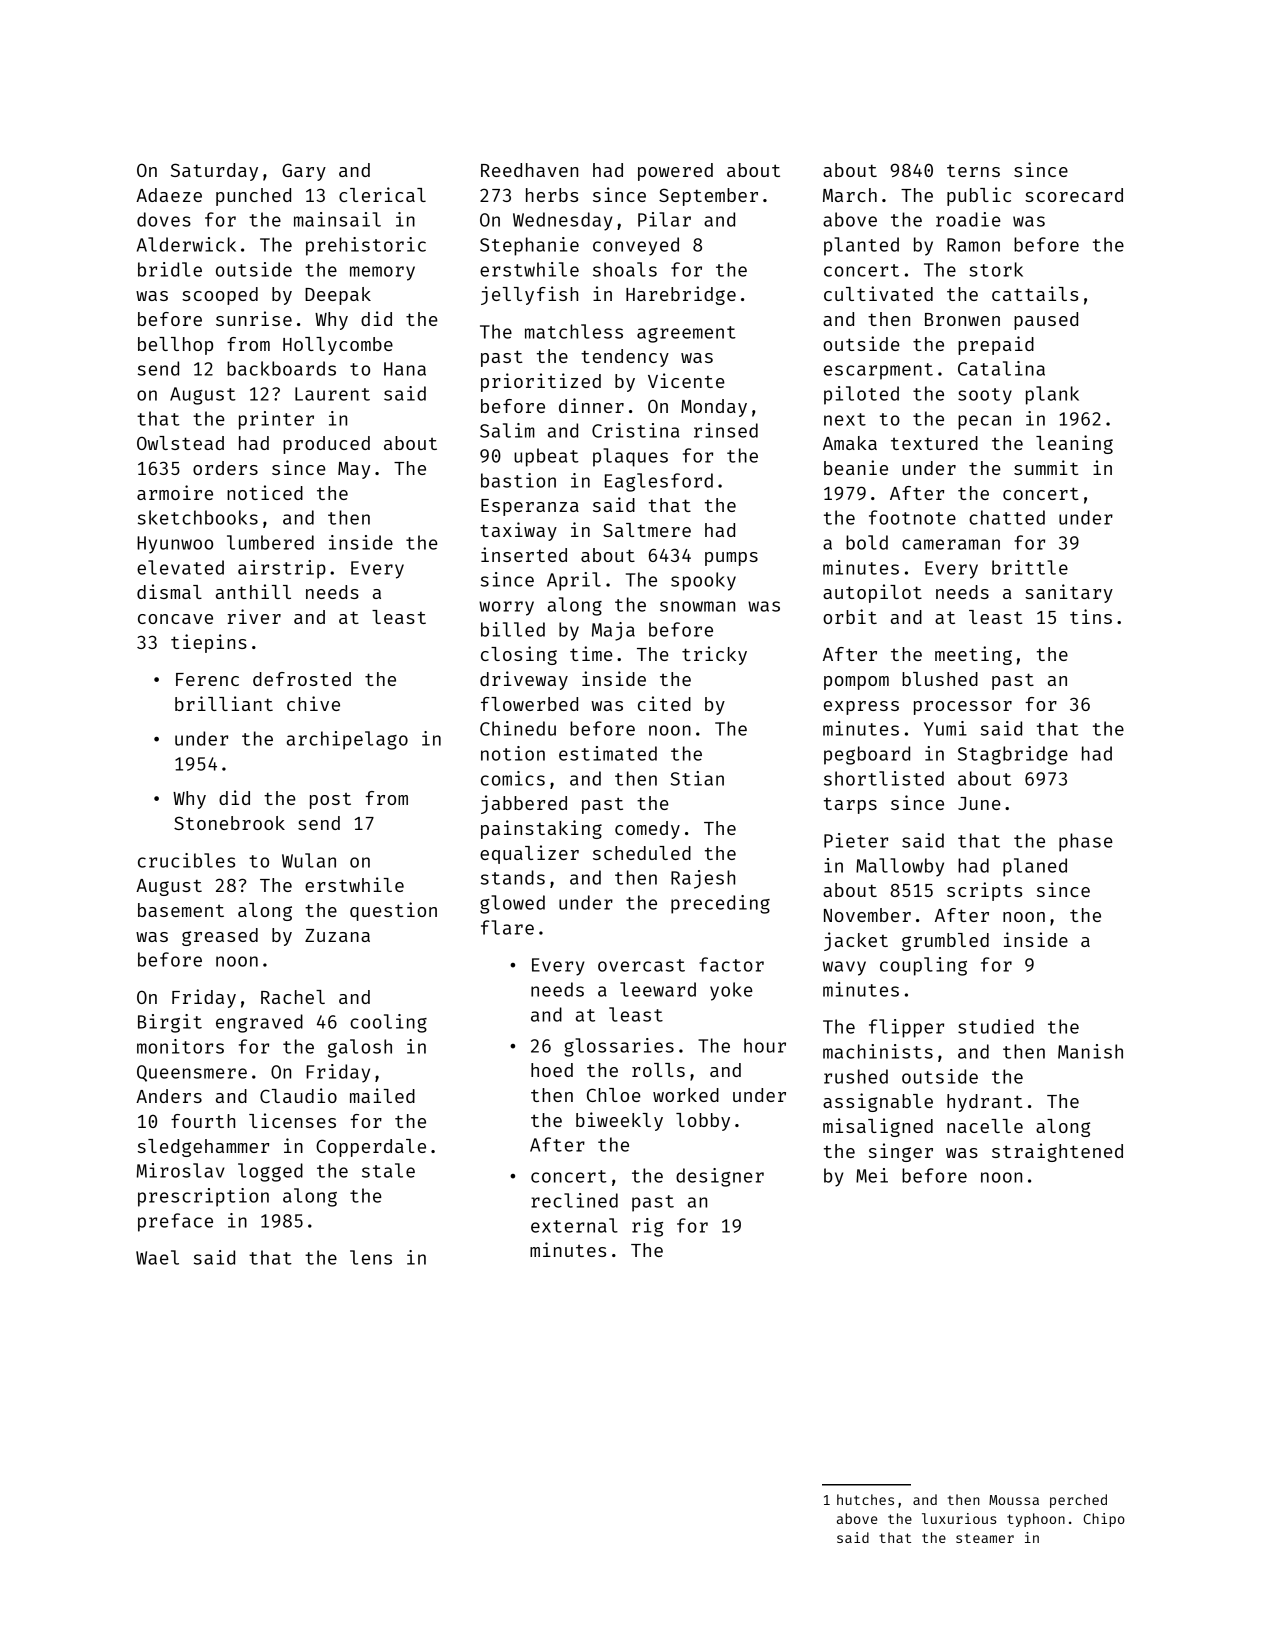  What do you see at coordinates (1057, 1152) in the screenshot?
I see `straightened` at bounding box center [1057, 1152].
